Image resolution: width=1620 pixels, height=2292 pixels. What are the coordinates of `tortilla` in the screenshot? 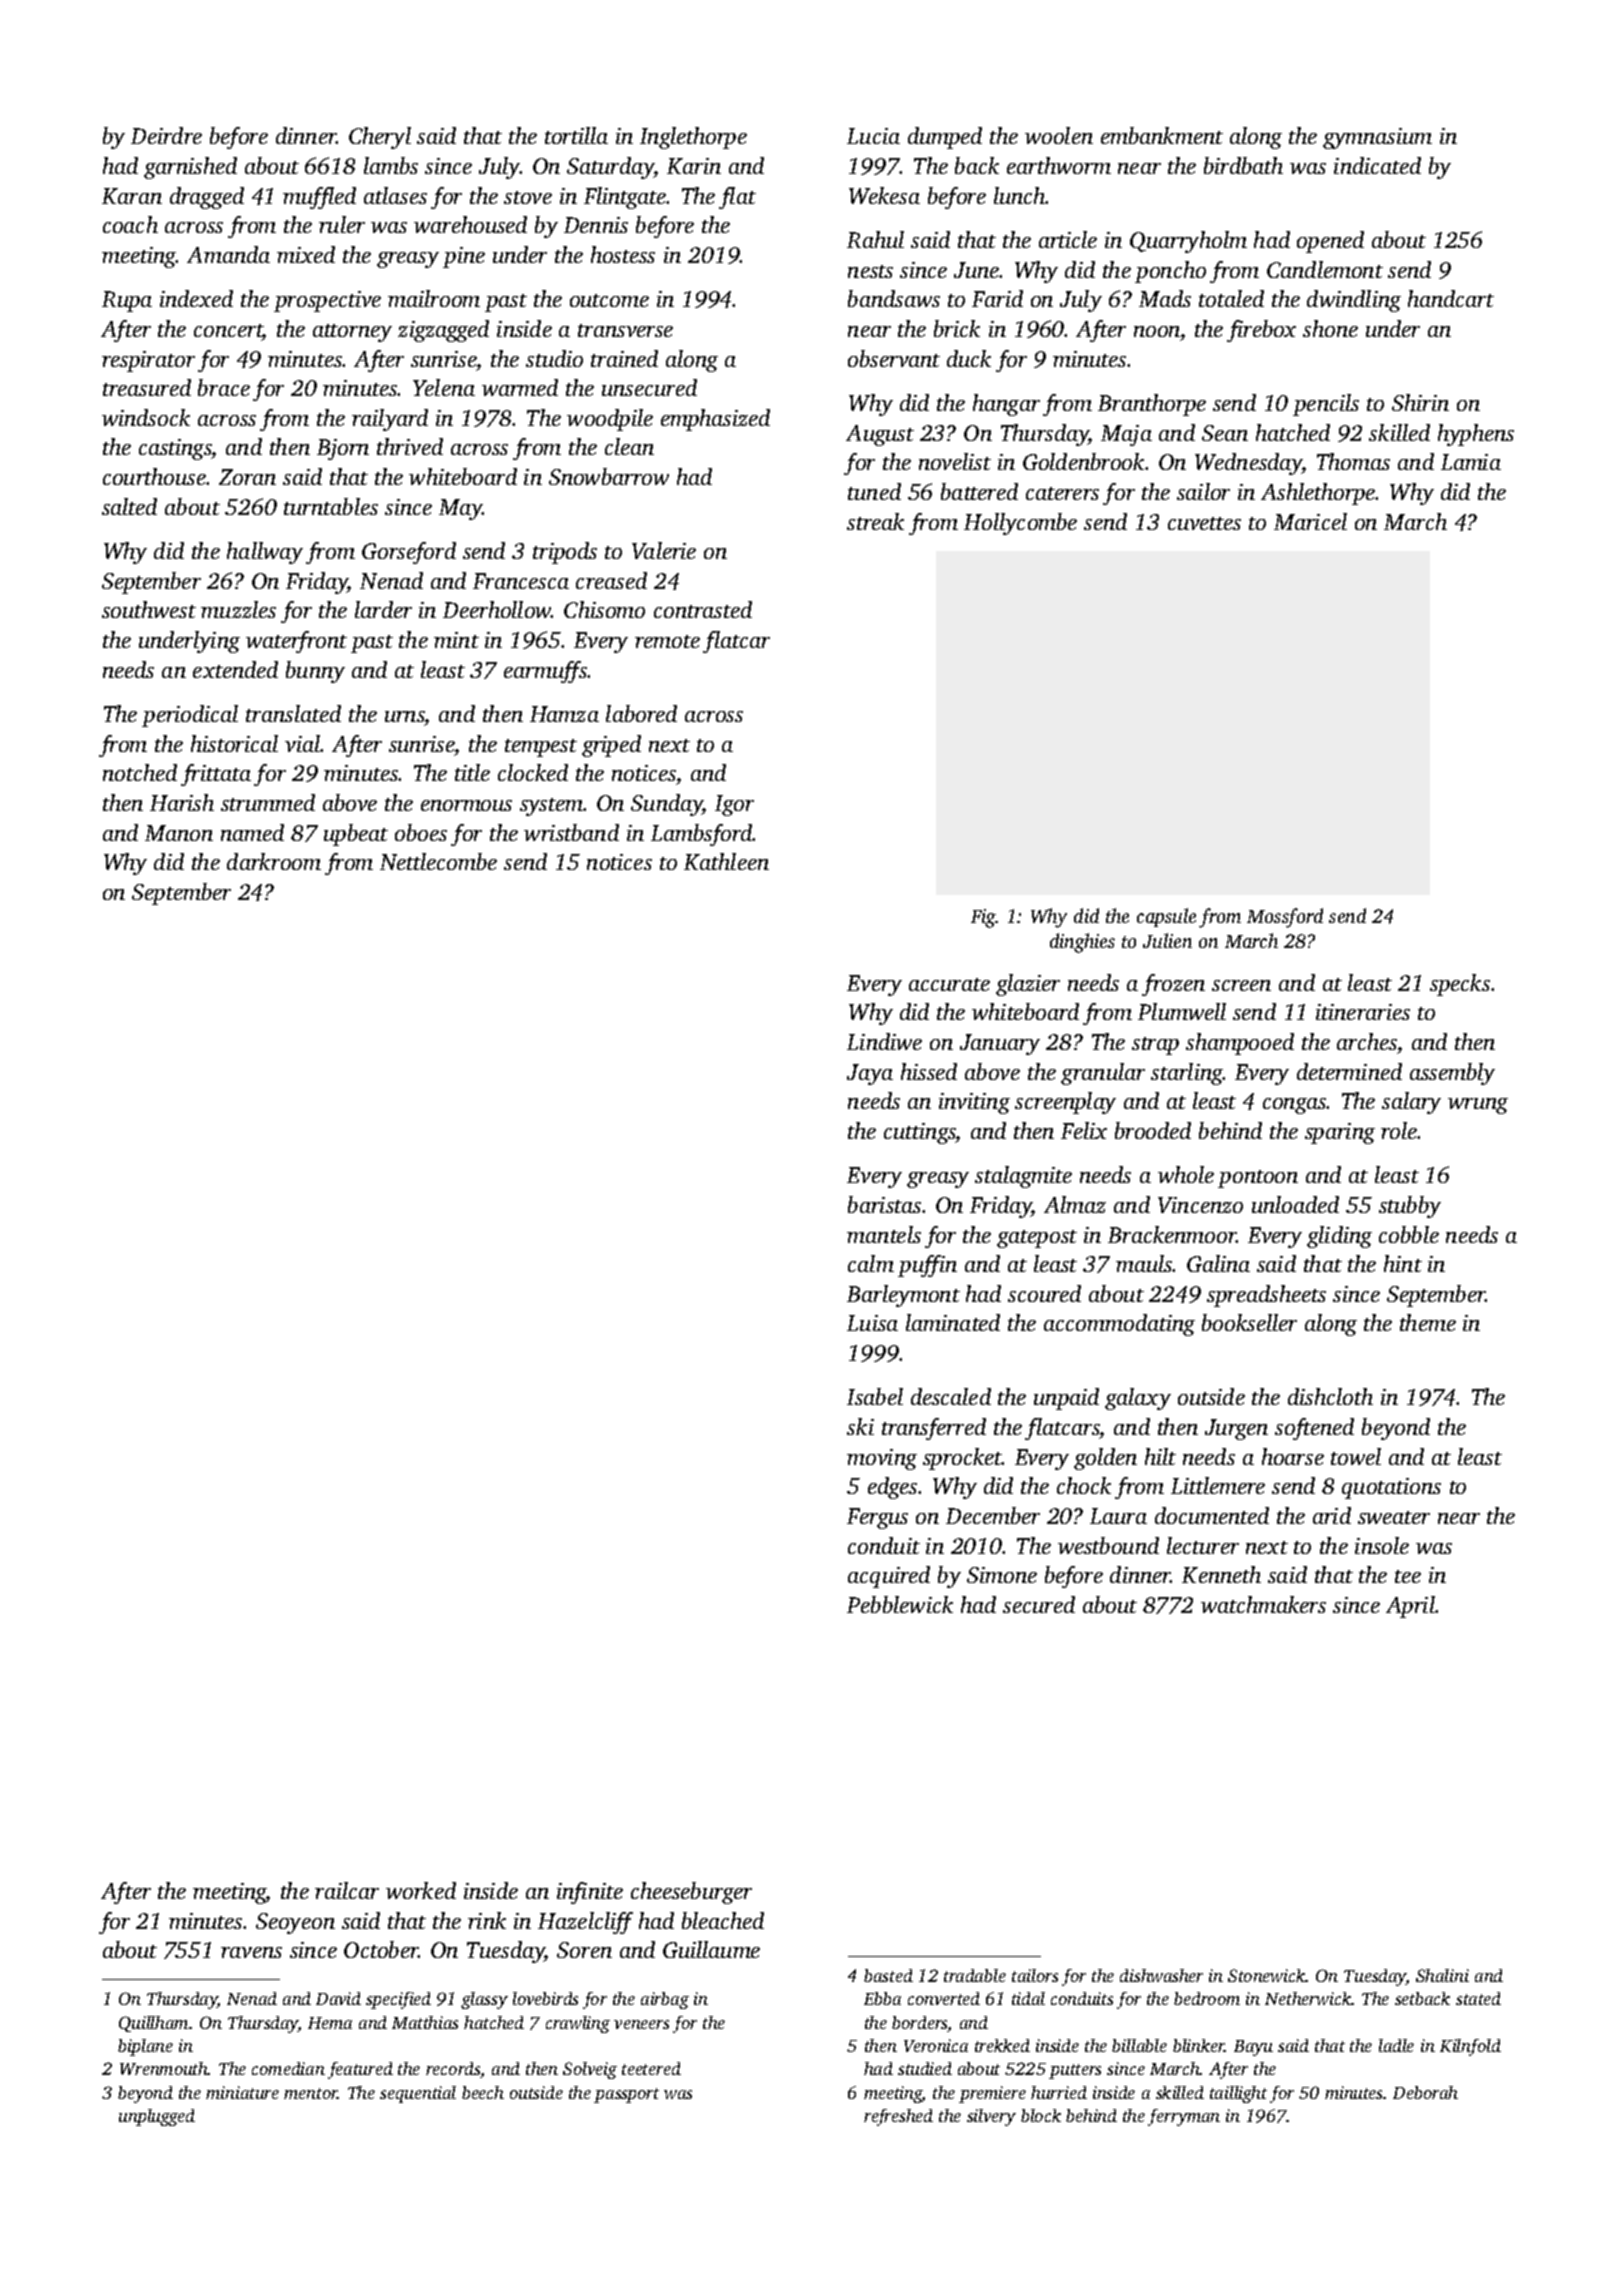 It's located at (576, 135).
